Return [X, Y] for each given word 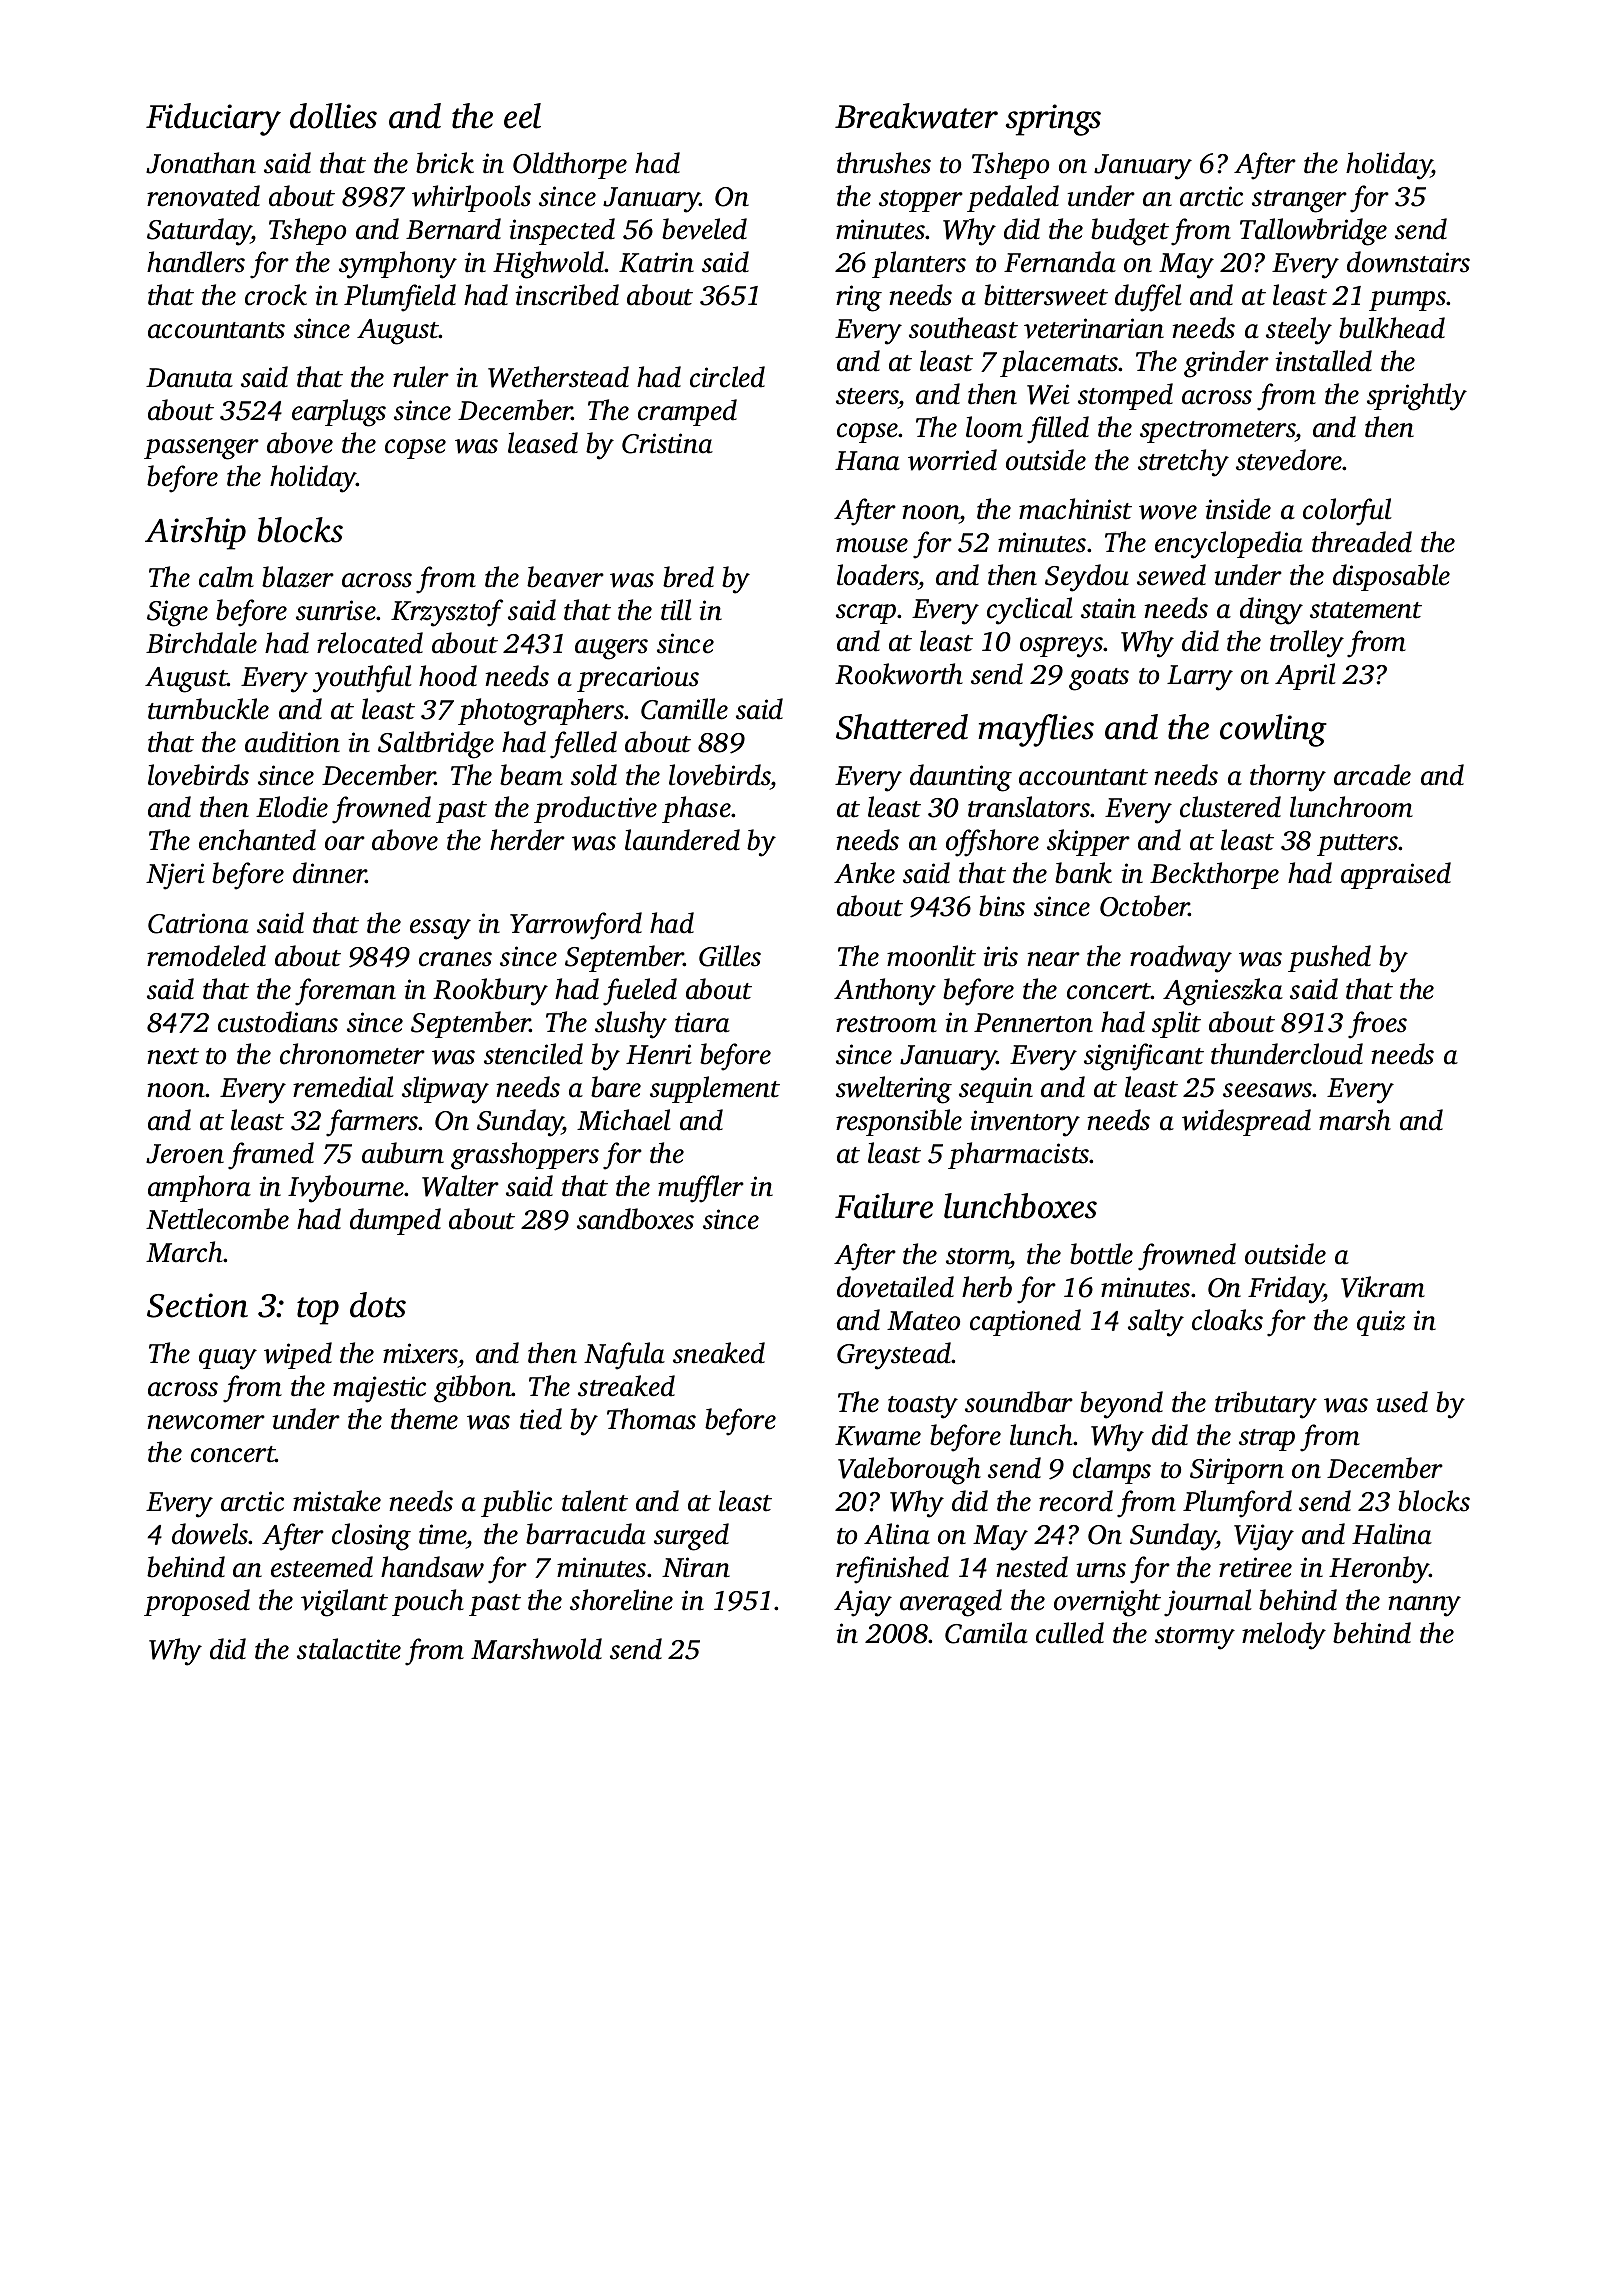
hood [448, 676]
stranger [1299, 201]
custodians [278, 1022]
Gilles [730, 956]
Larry [1200, 678]
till [676, 610]
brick [445, 163]
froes [1377, 1025]
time [443, 1534]
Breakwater [916, 116]
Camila [986, 1633]
